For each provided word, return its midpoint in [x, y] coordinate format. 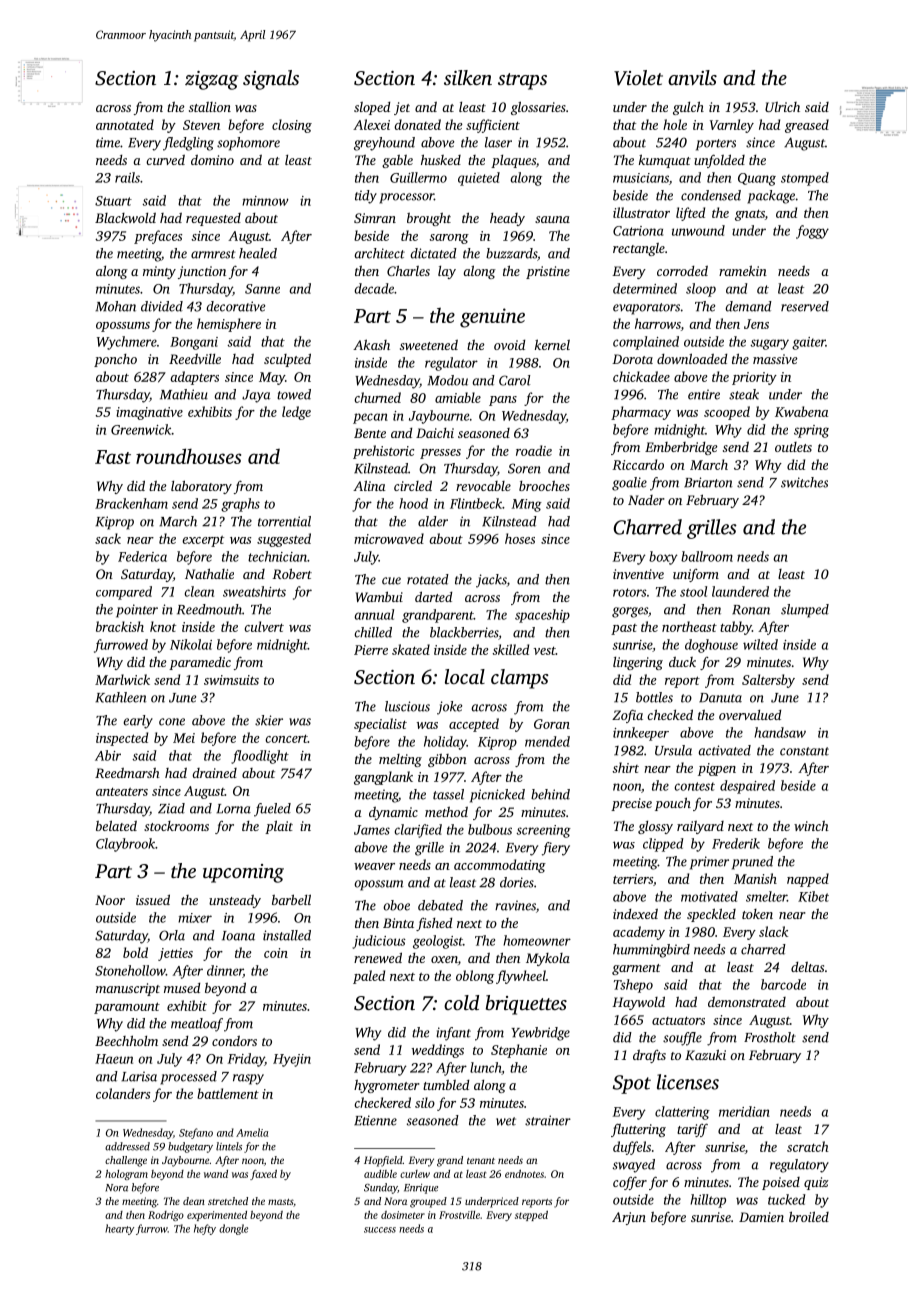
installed [287, 935]
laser [498, 142]
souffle [682, 1039]
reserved [805, 306]
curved [165, 160]
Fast [113, 457]
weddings [438, 1051]
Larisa [139, 1076]
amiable [458, 397]
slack [773, 931]
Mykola [548, 959]
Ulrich [782, 107]
